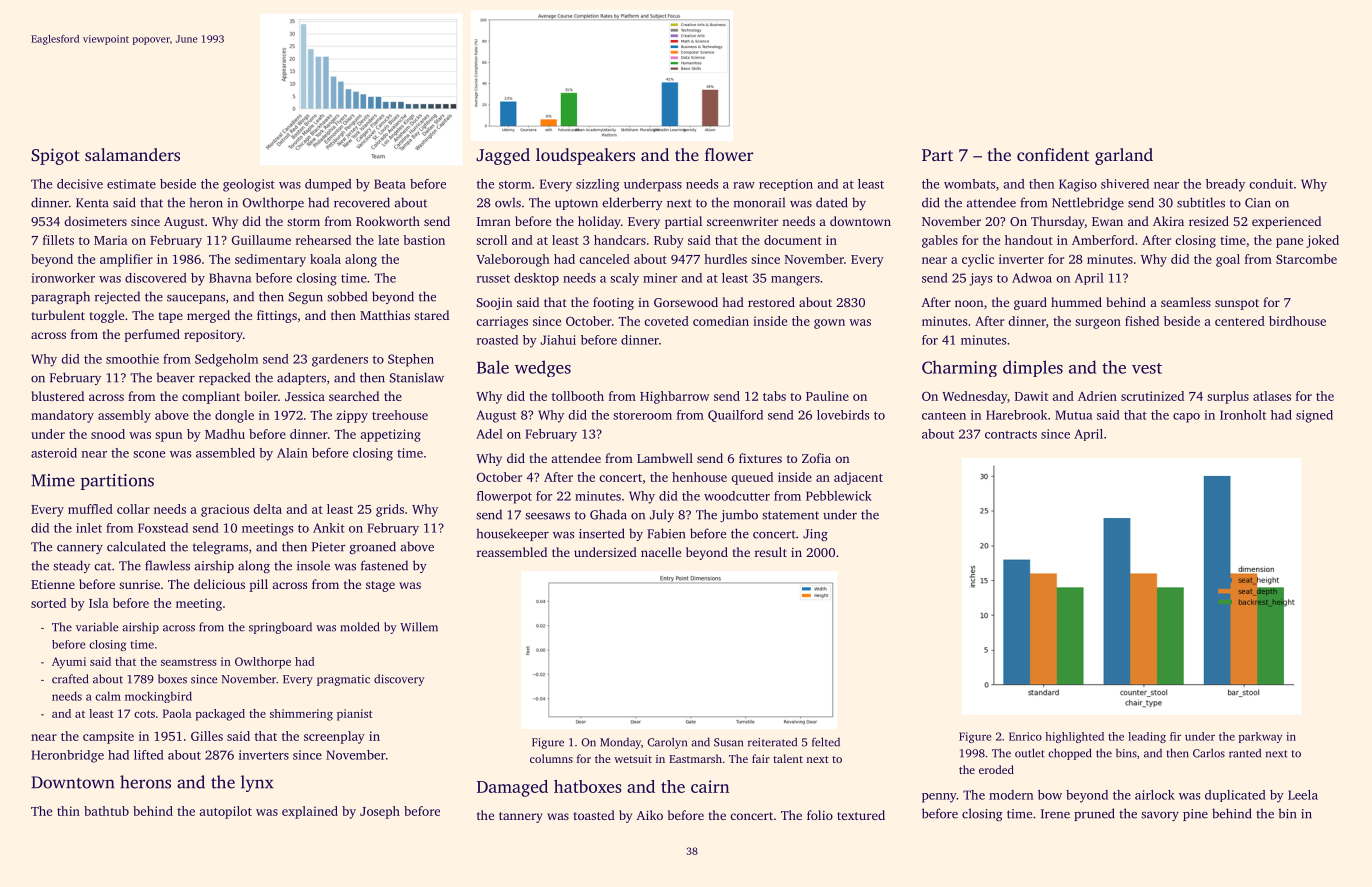 The image size is (1372, 887). I want to click on molded, so click(360, 627).
